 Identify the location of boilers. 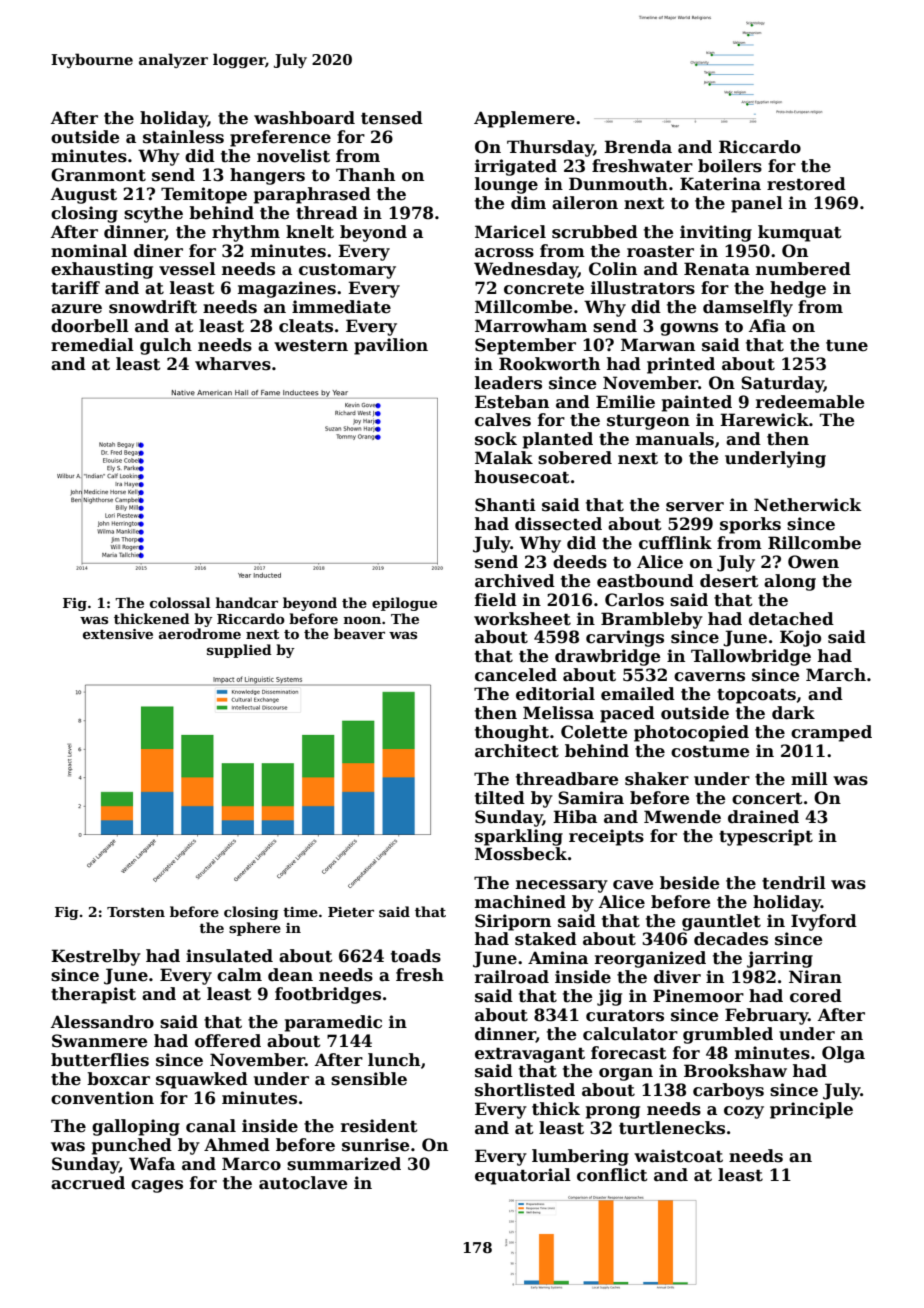
(730, 166).
